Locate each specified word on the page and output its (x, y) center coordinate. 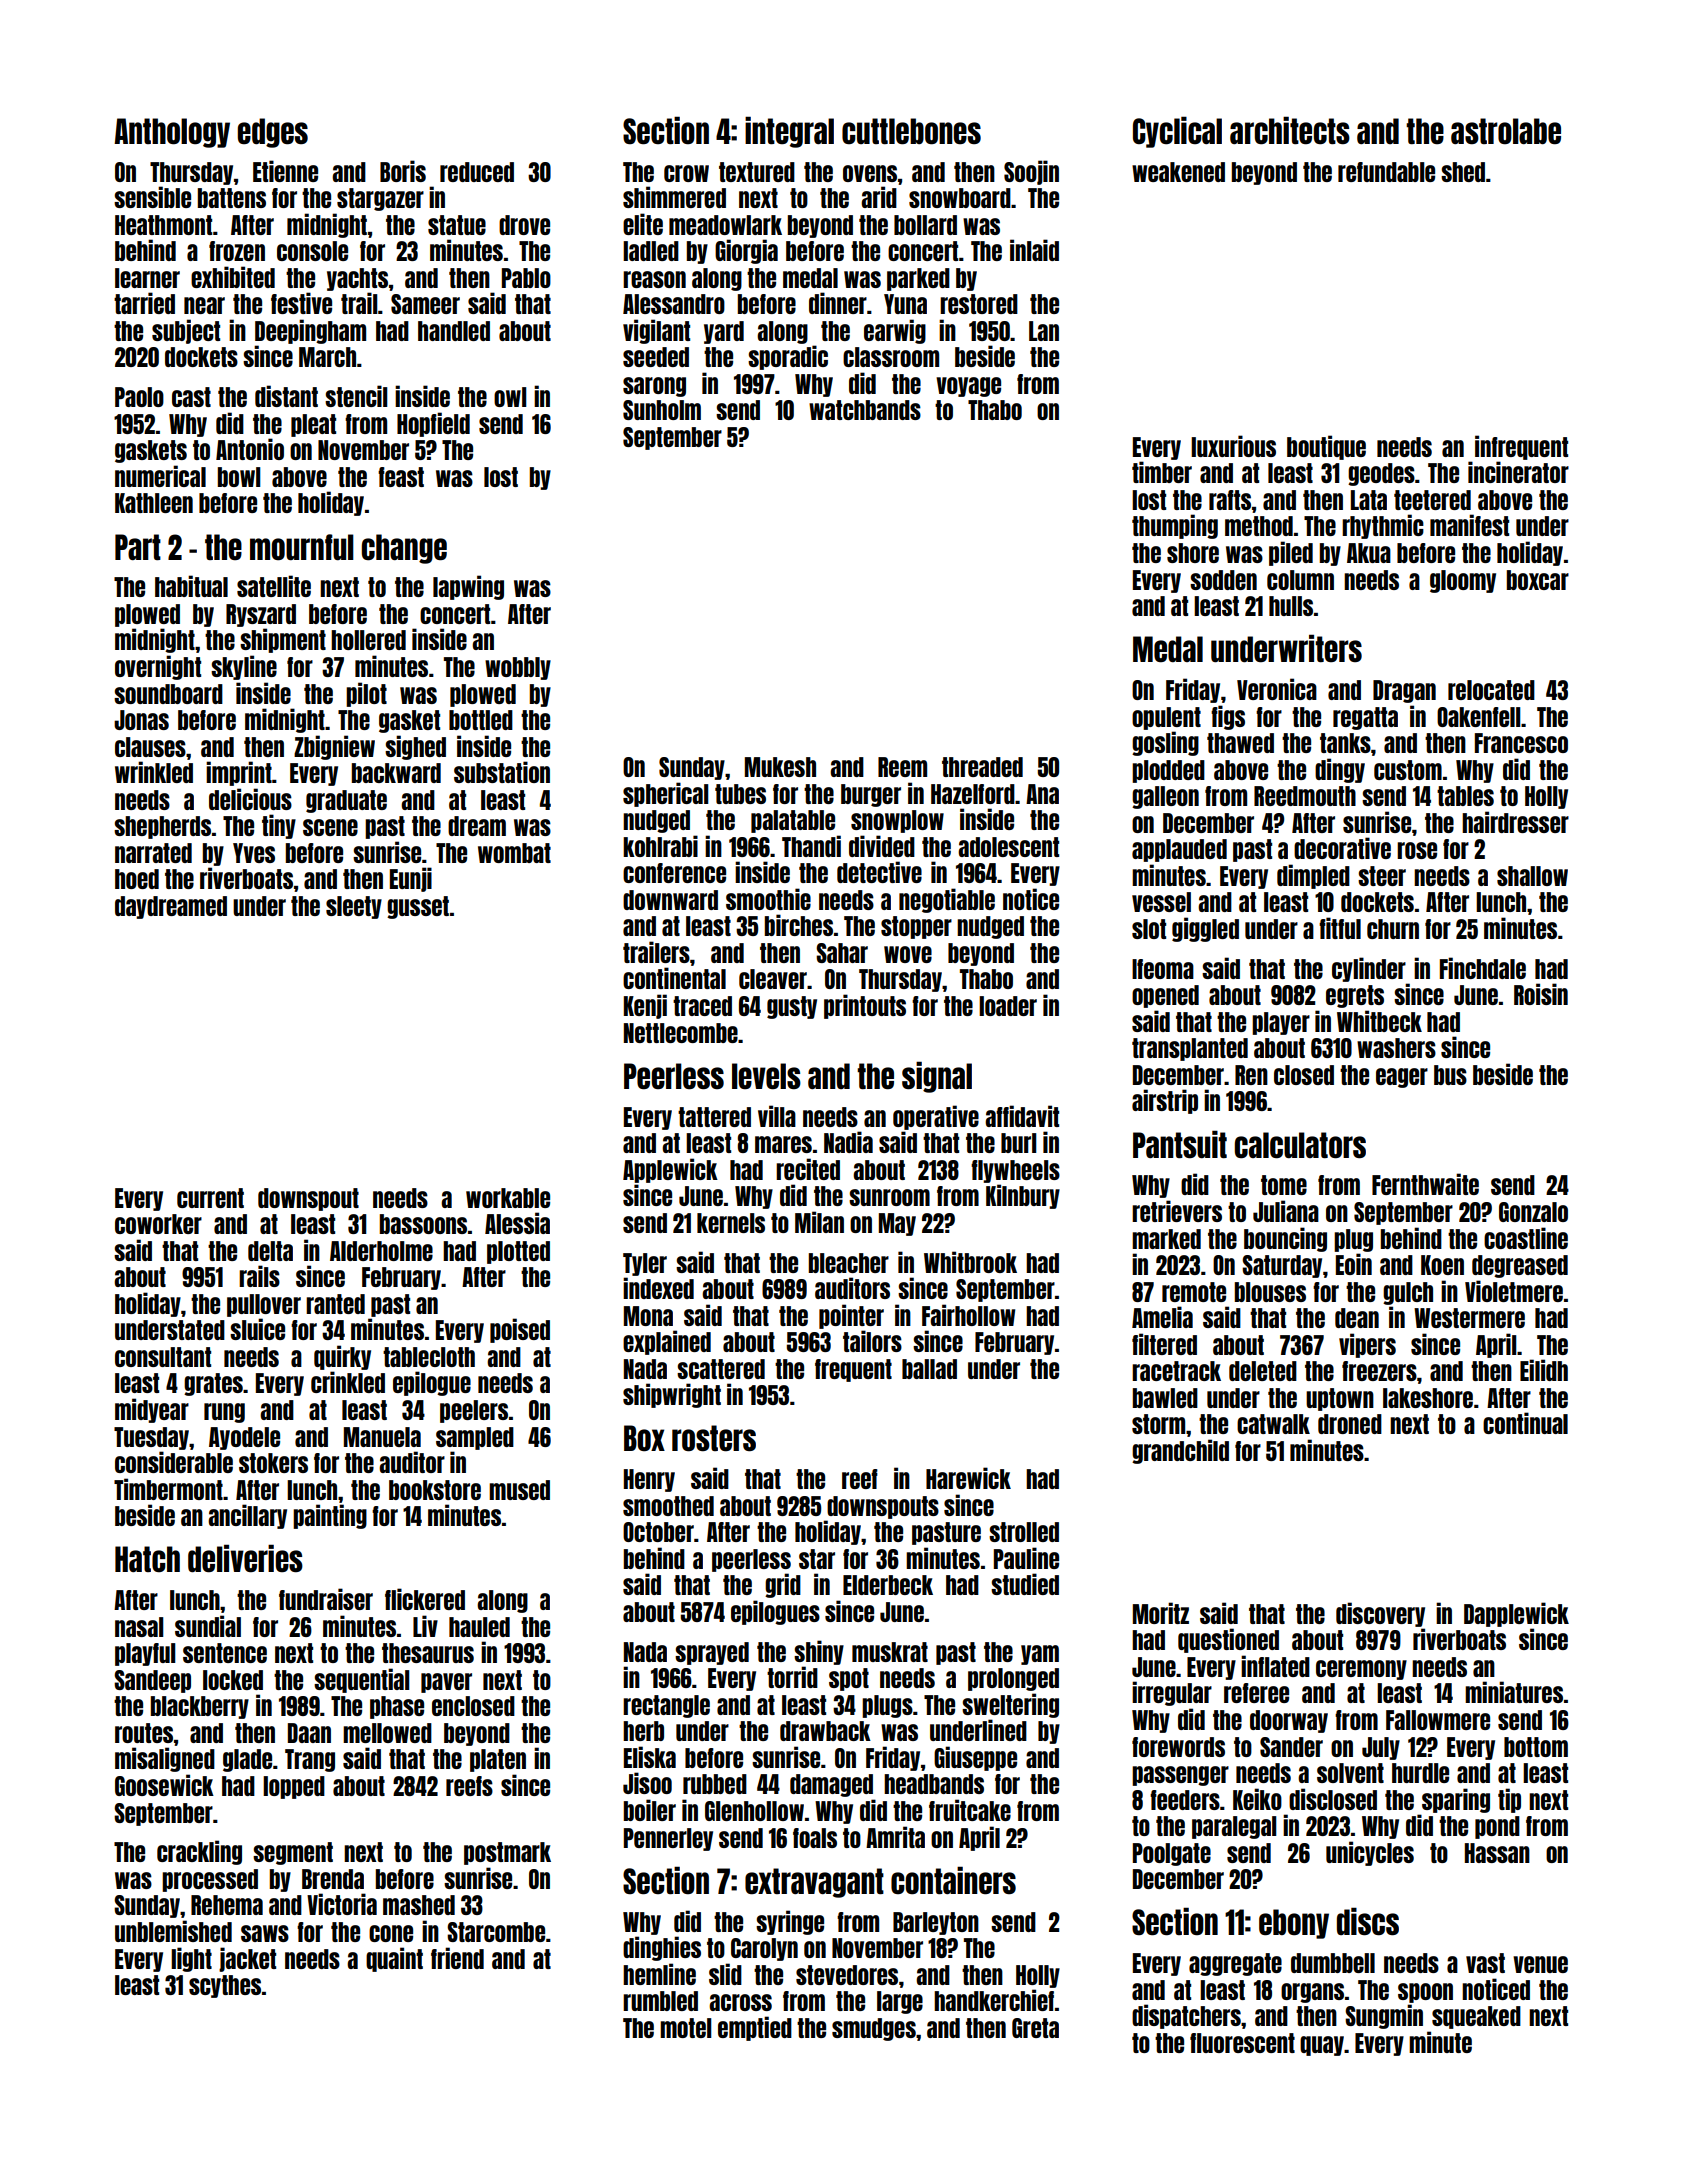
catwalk (1273, 1424)
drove (524, 225)
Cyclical (1177, 132)
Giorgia (746, 251)
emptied (755, 2028)
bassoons (423, 1224)
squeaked (1476, 2017)
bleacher (849, 1263)
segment (293, 1853)
